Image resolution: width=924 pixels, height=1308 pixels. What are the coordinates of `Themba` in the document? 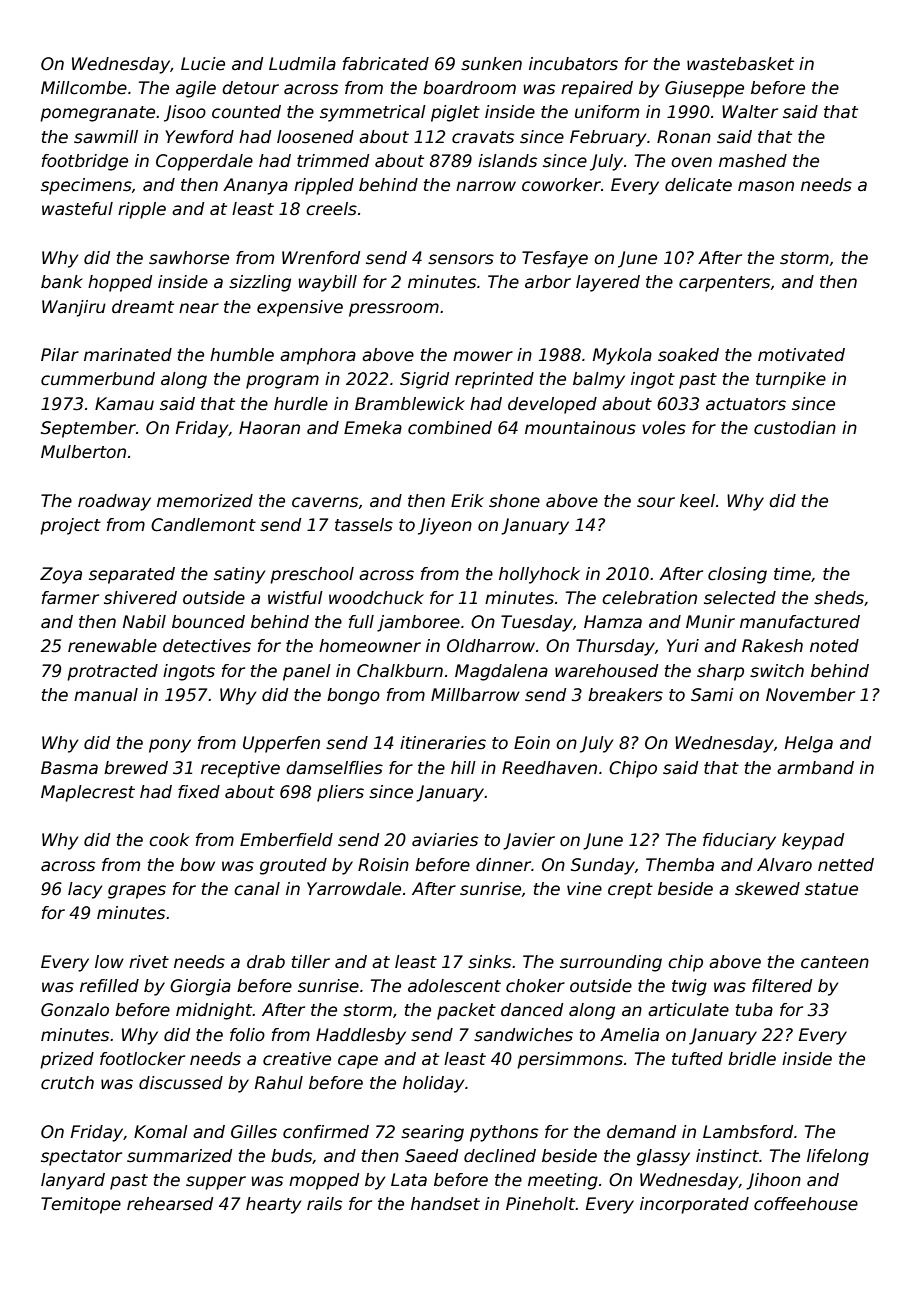 It's located at (680, 865).
